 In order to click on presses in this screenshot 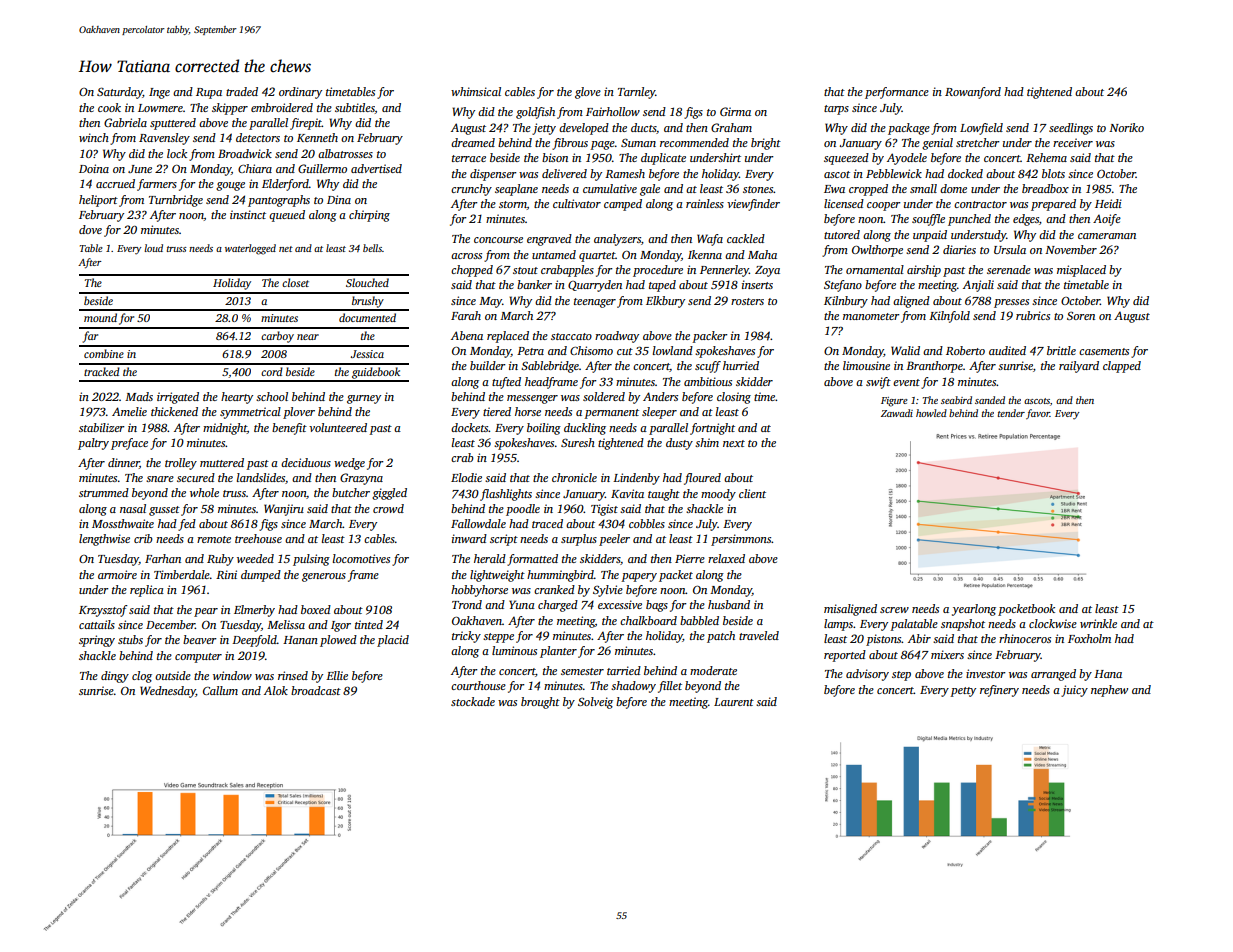, I will do `click(1011, 303)`.
